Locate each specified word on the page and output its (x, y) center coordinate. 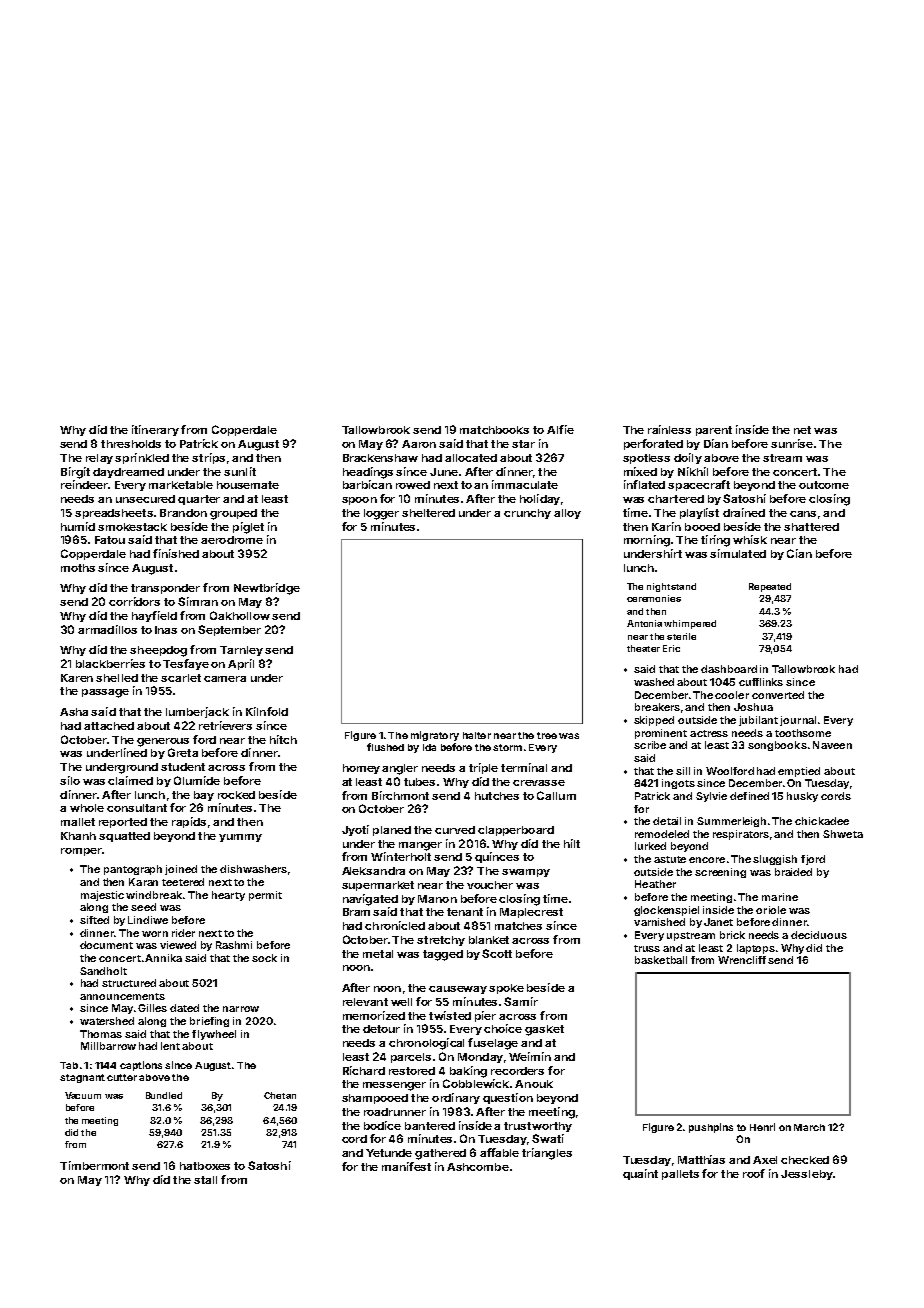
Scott (497, 953)
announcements (122, 996)
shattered (811, 527)
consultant (137, 808)
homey (361, 769)
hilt (572, 843)
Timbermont (94, 1165)
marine (780, 897)
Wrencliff (742, 960)
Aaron (419, 444)
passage (105, 693)
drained (744, 512)
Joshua (753, 707)
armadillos (107, 629)
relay (99, 459)
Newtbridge (267, 589)
